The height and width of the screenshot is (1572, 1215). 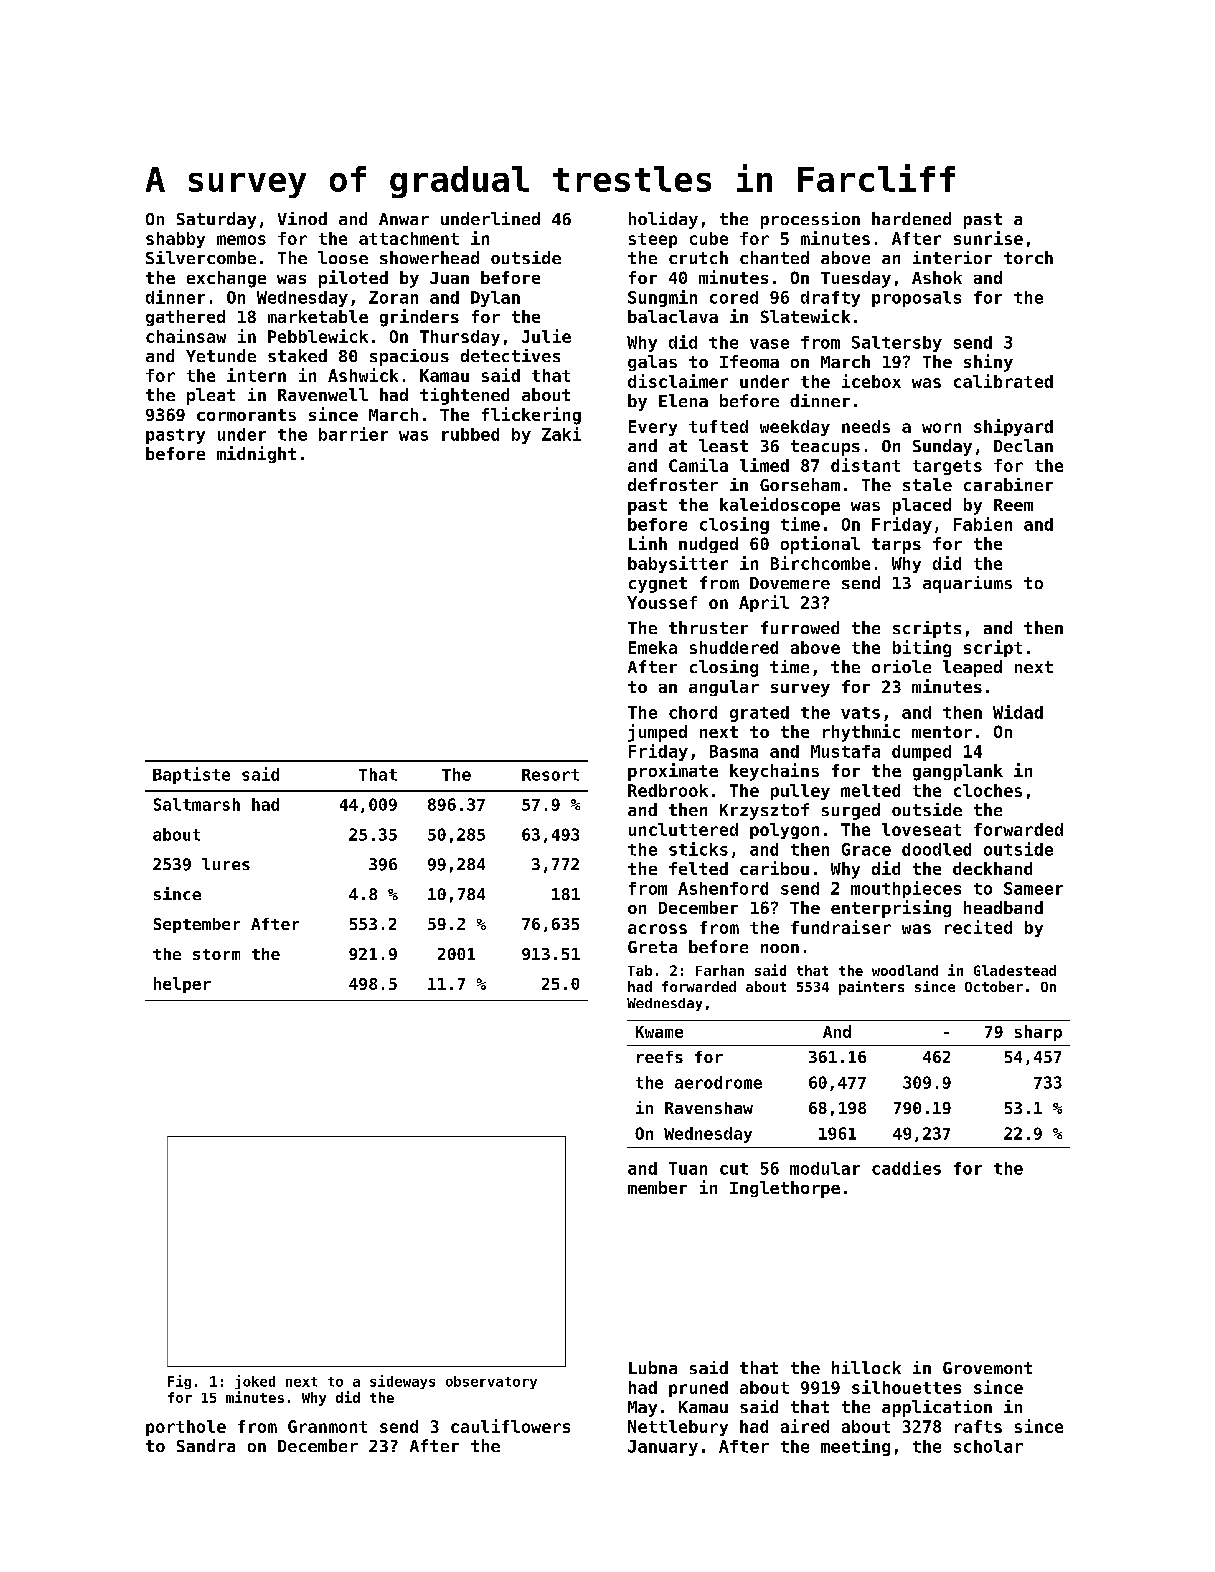 I want to click on Sandra, so click(x=206, y=1445).
